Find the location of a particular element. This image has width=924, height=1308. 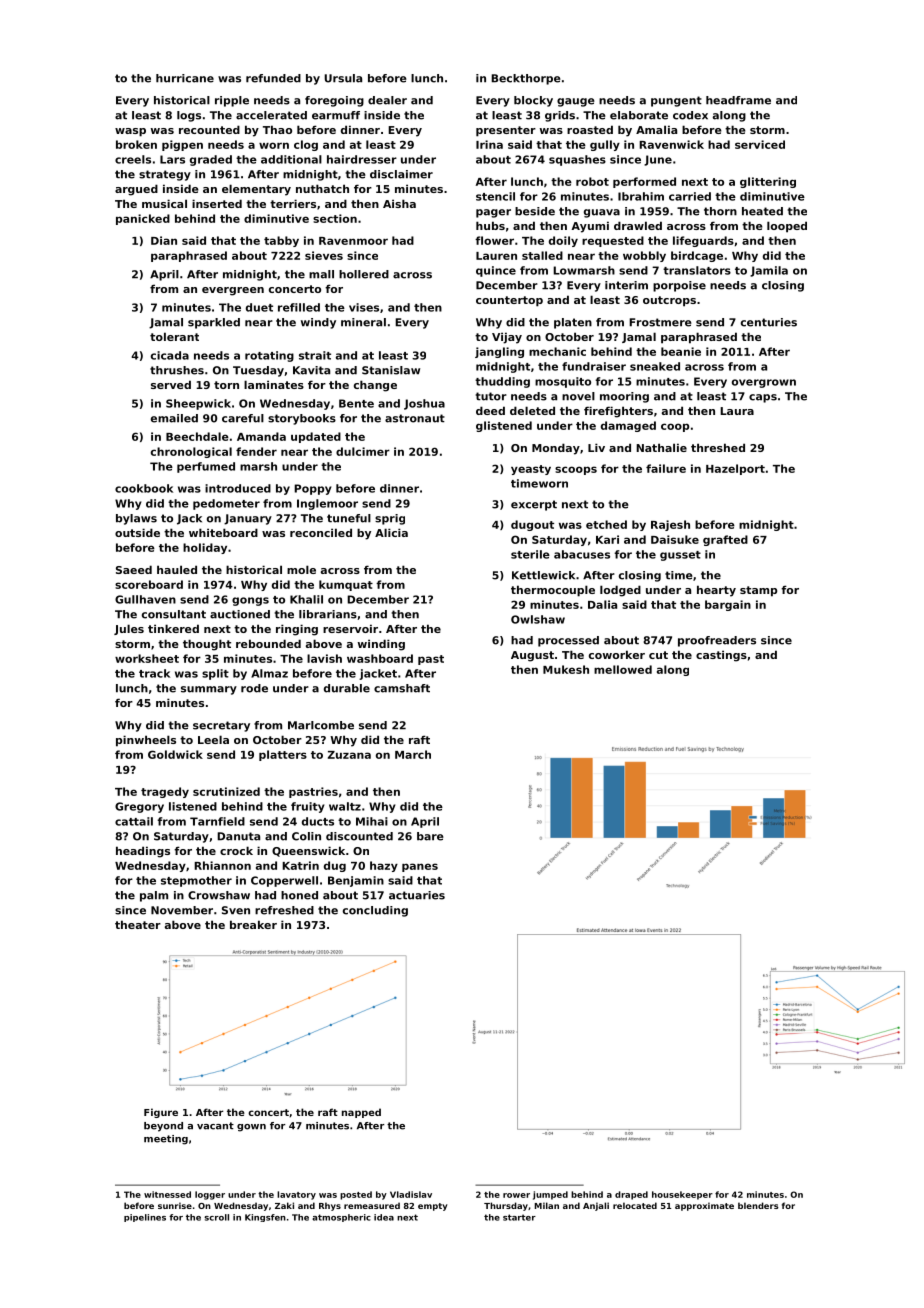

rower is located at coordinates (516, 1195).
